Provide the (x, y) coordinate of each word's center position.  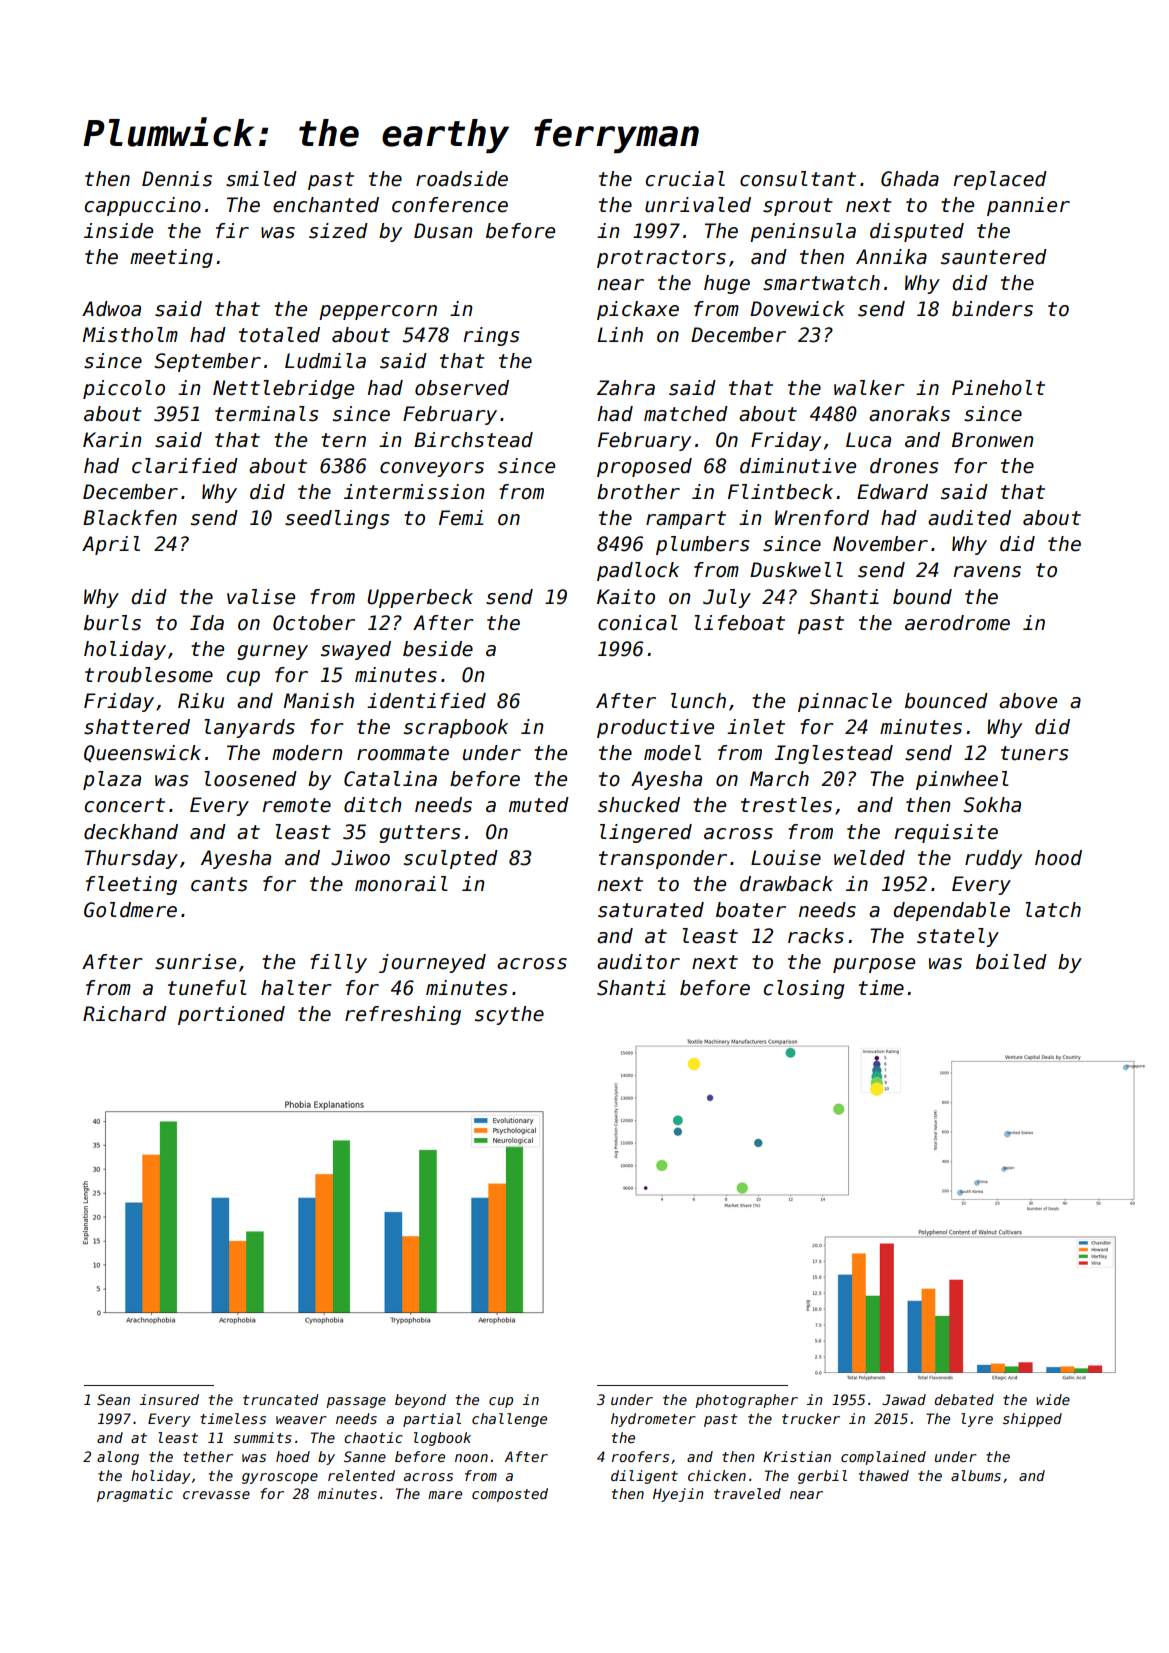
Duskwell (796, 570)
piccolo (124, 389)
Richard (125, 1014)
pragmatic (135, 1495)
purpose (874, 965)
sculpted (451, 859)
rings (491, 336)
